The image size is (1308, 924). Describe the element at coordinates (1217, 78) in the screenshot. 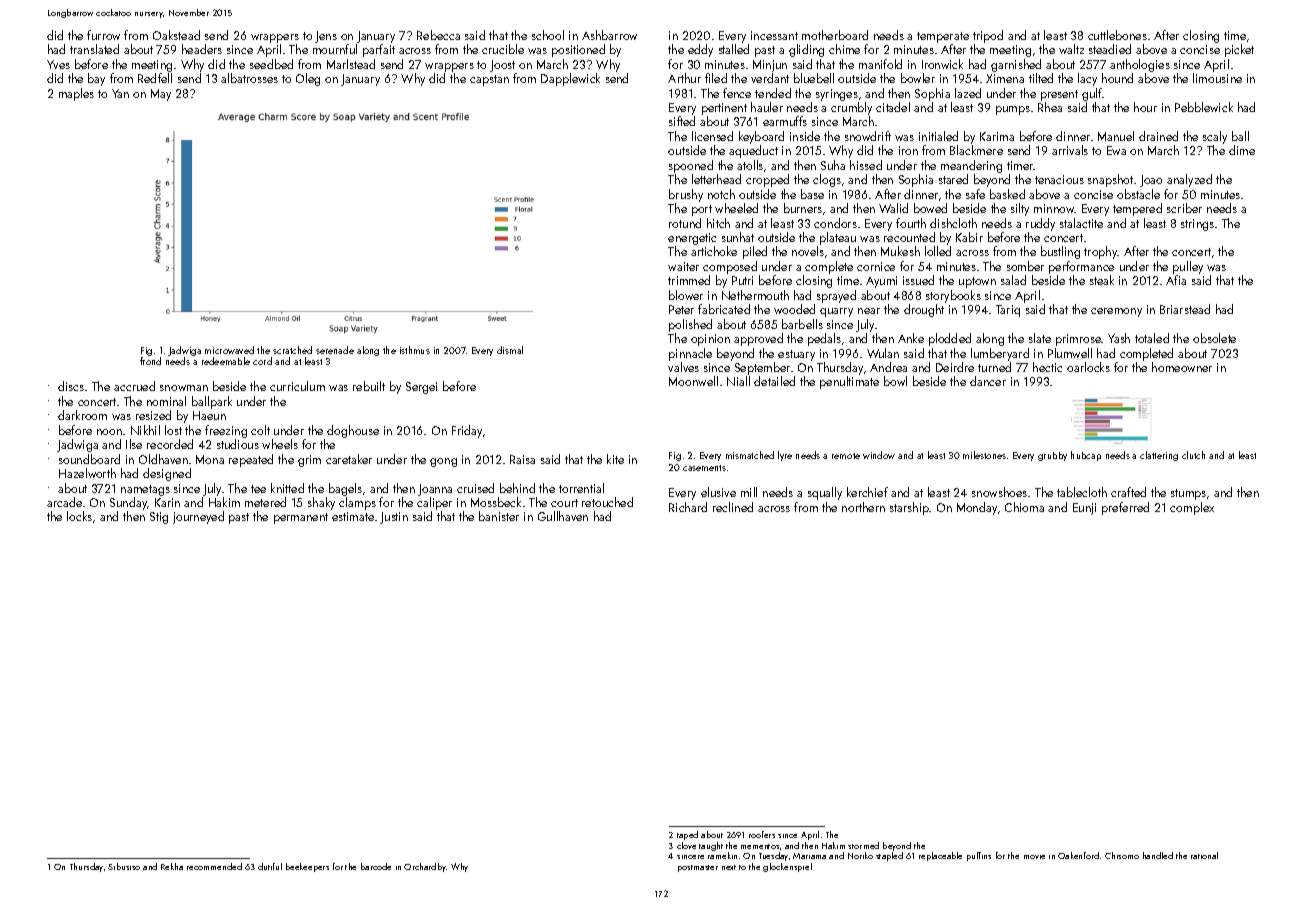

I see `limousine` at that location.
